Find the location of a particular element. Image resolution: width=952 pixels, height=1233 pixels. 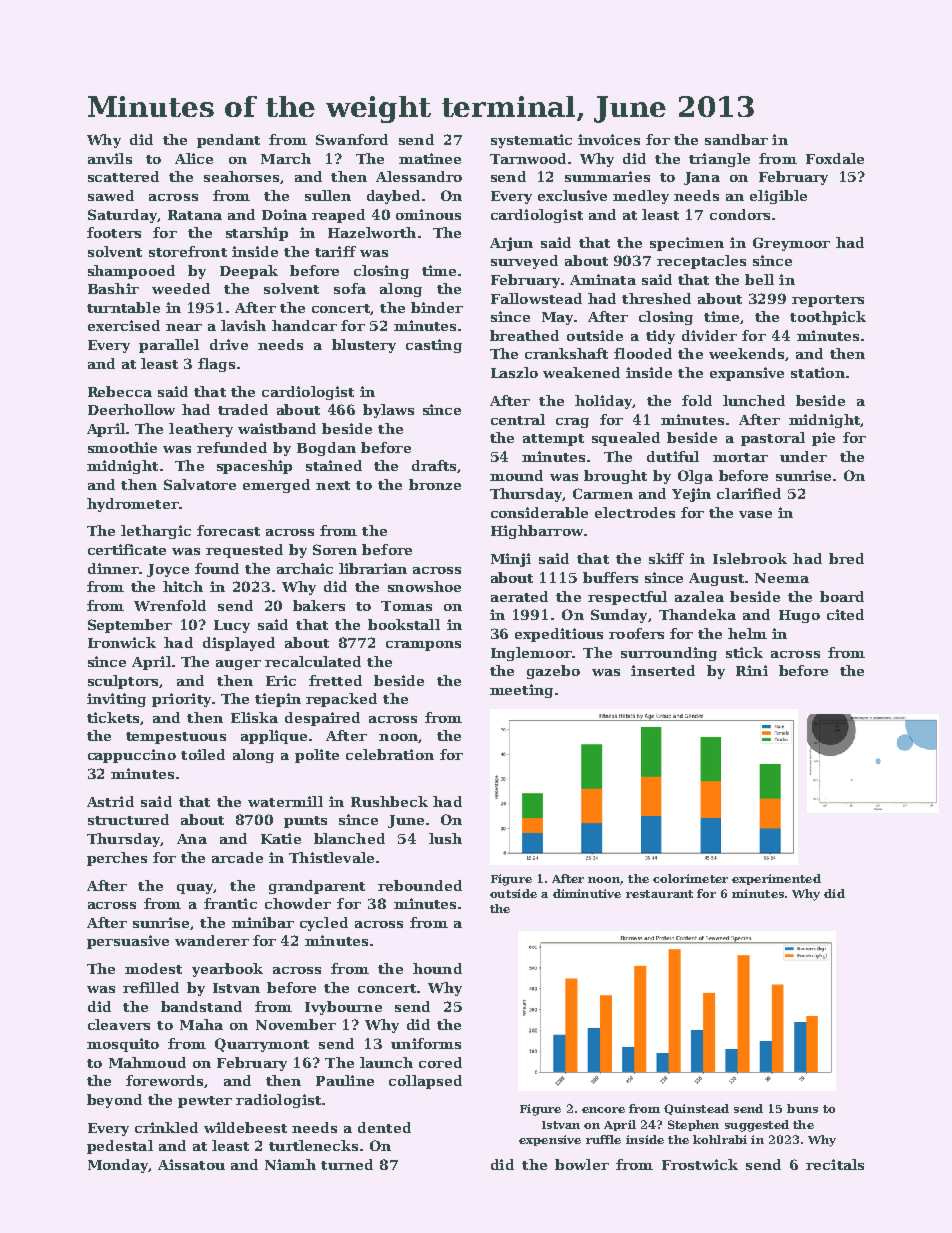

Inglemoor is located at coordinates (531, 654).
